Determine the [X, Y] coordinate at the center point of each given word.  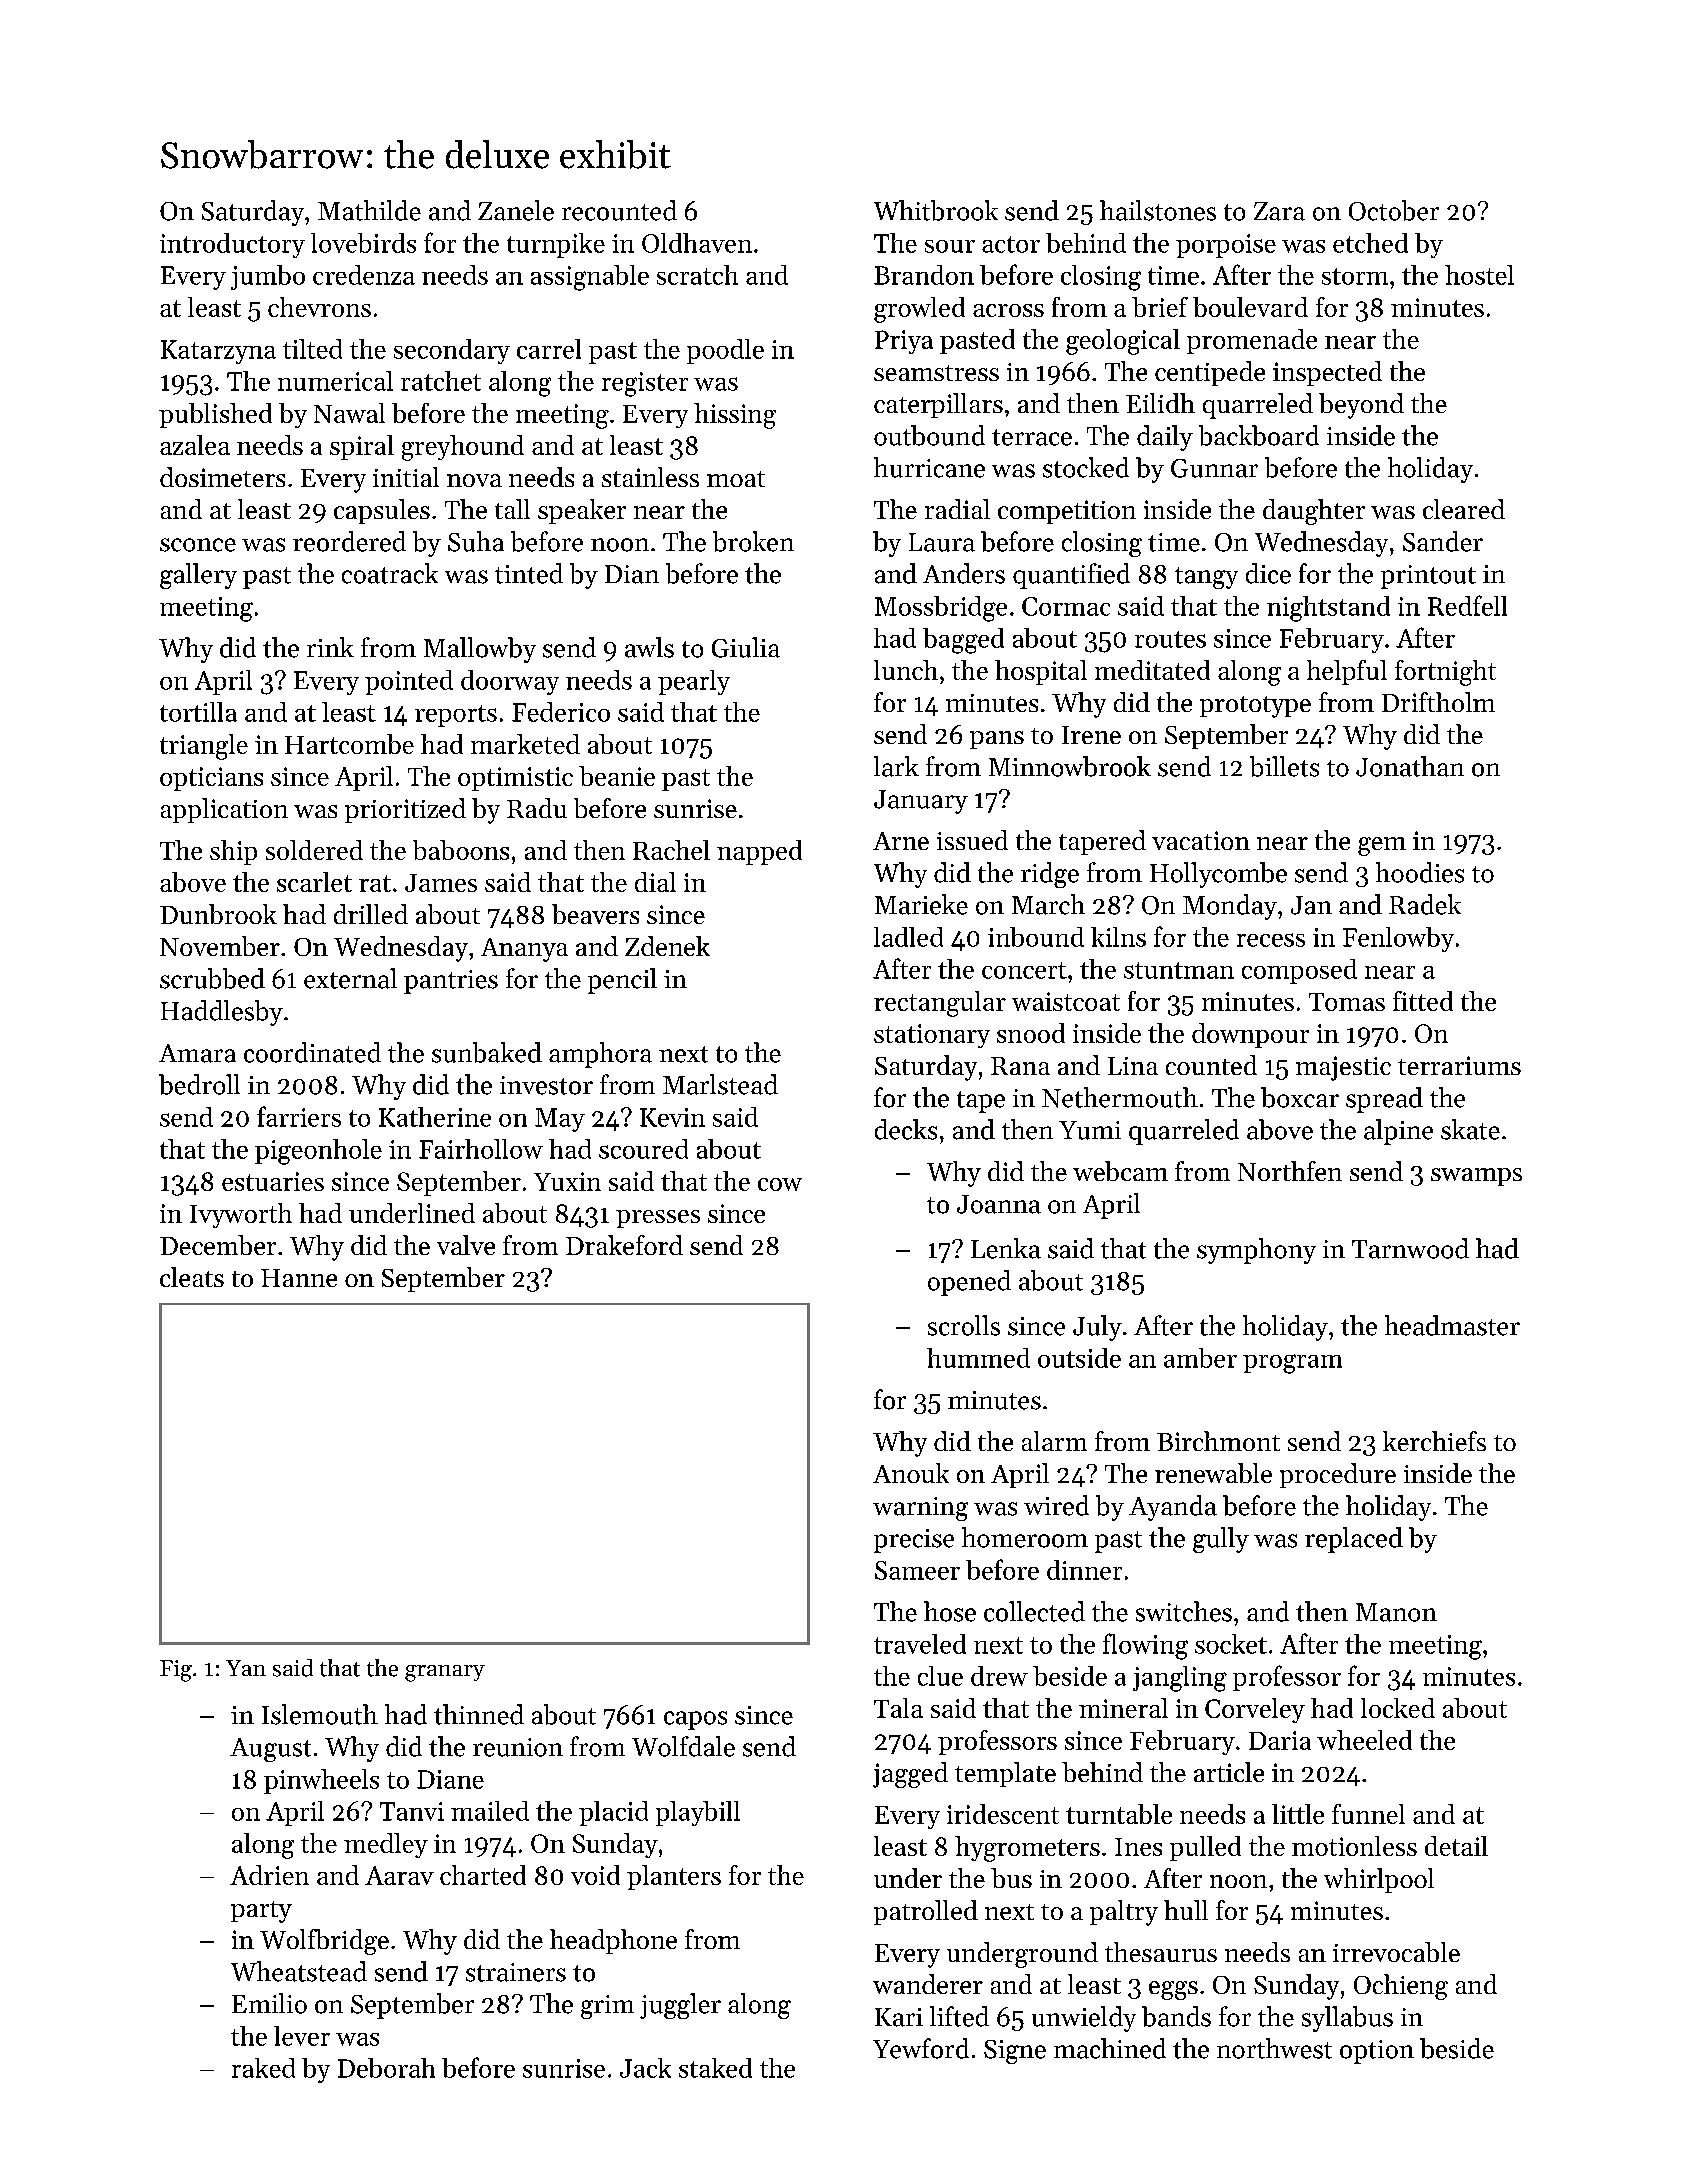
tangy [1206, 578]
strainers [516, 1972]
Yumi [1090, 1130]
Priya [904, 342]
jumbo [268, 277]
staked [715, 2068]
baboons [461, 850]
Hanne [299, 1278]
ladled [908, 937]
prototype [1255, 707]
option [1377, 2052]
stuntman [1179, 970]
